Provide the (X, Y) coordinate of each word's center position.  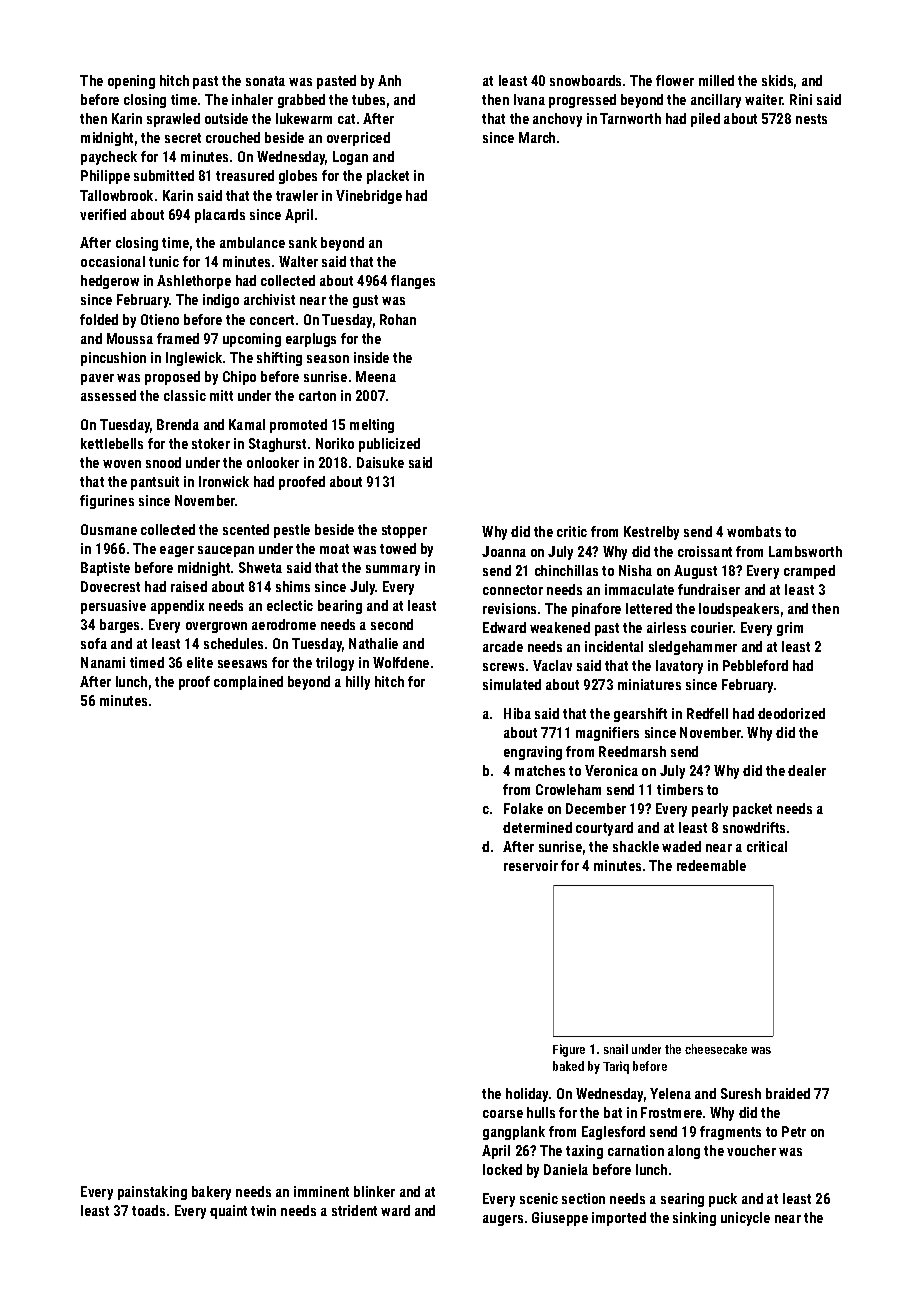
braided (788, 1093)
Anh (389, 80)
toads (148, 1210)
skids (777, 80)
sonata (265, 81)
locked (502, 1169)
